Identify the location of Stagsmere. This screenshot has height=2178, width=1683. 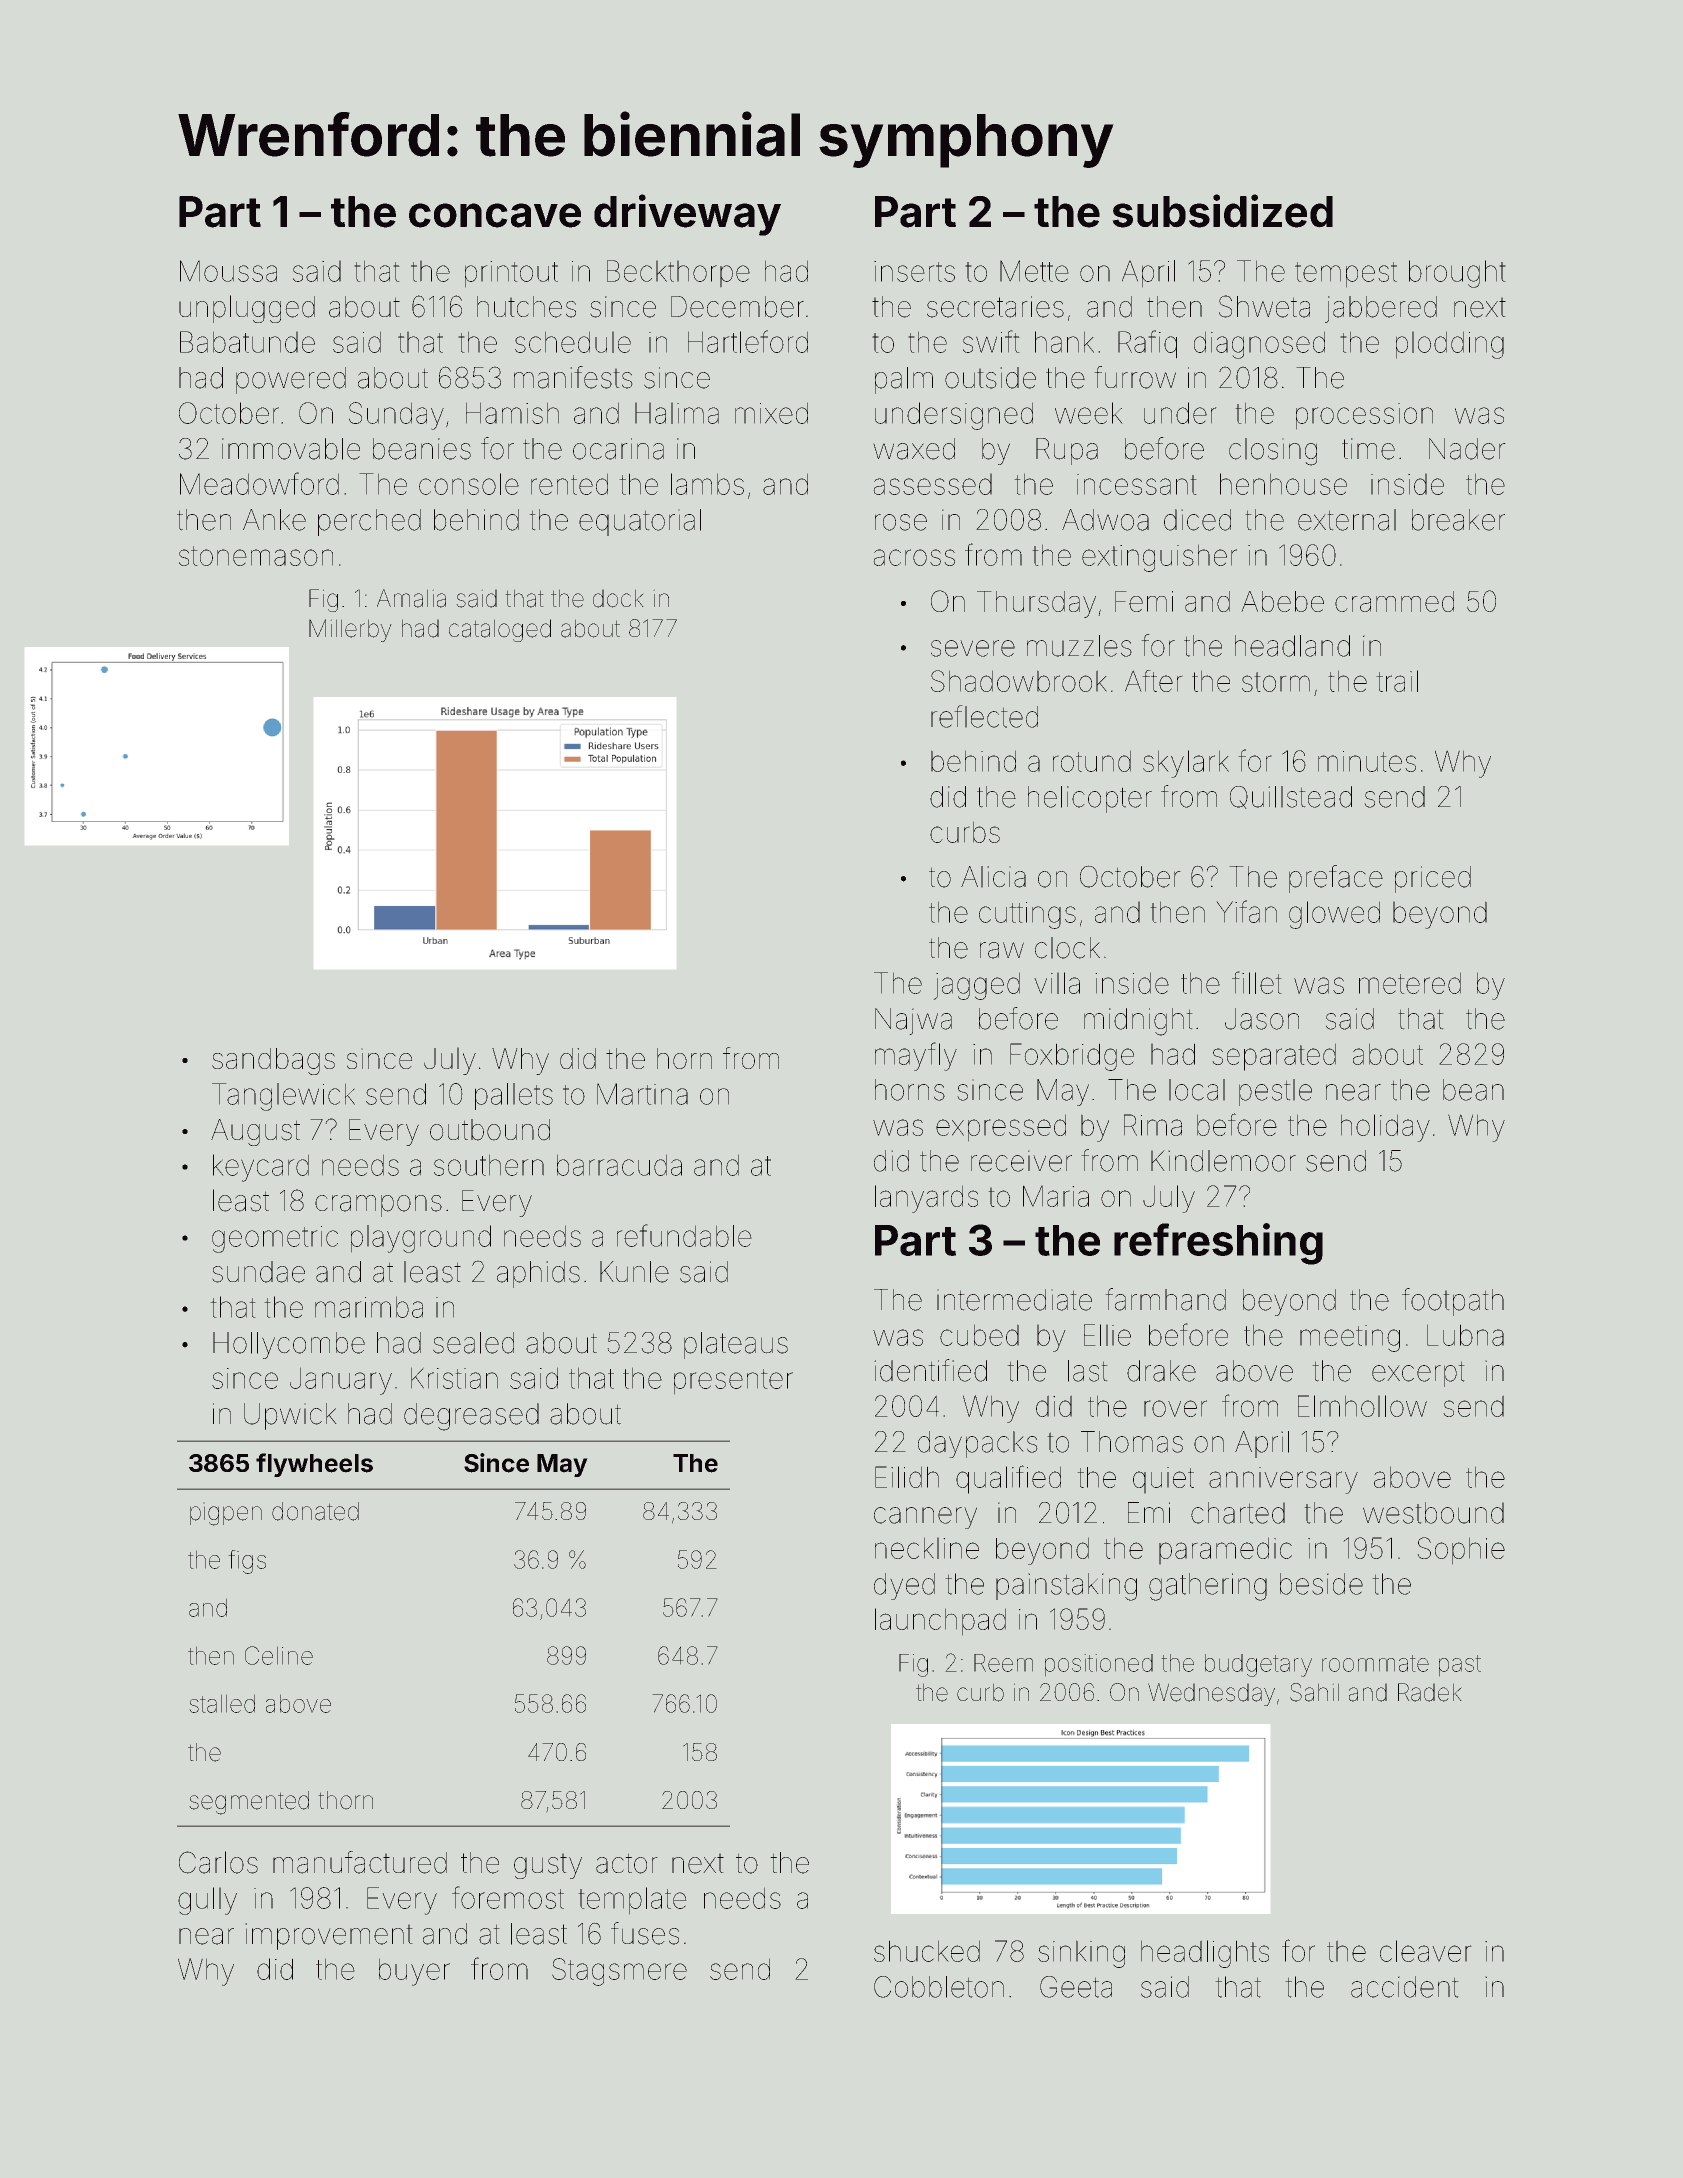
(619, 1972).
